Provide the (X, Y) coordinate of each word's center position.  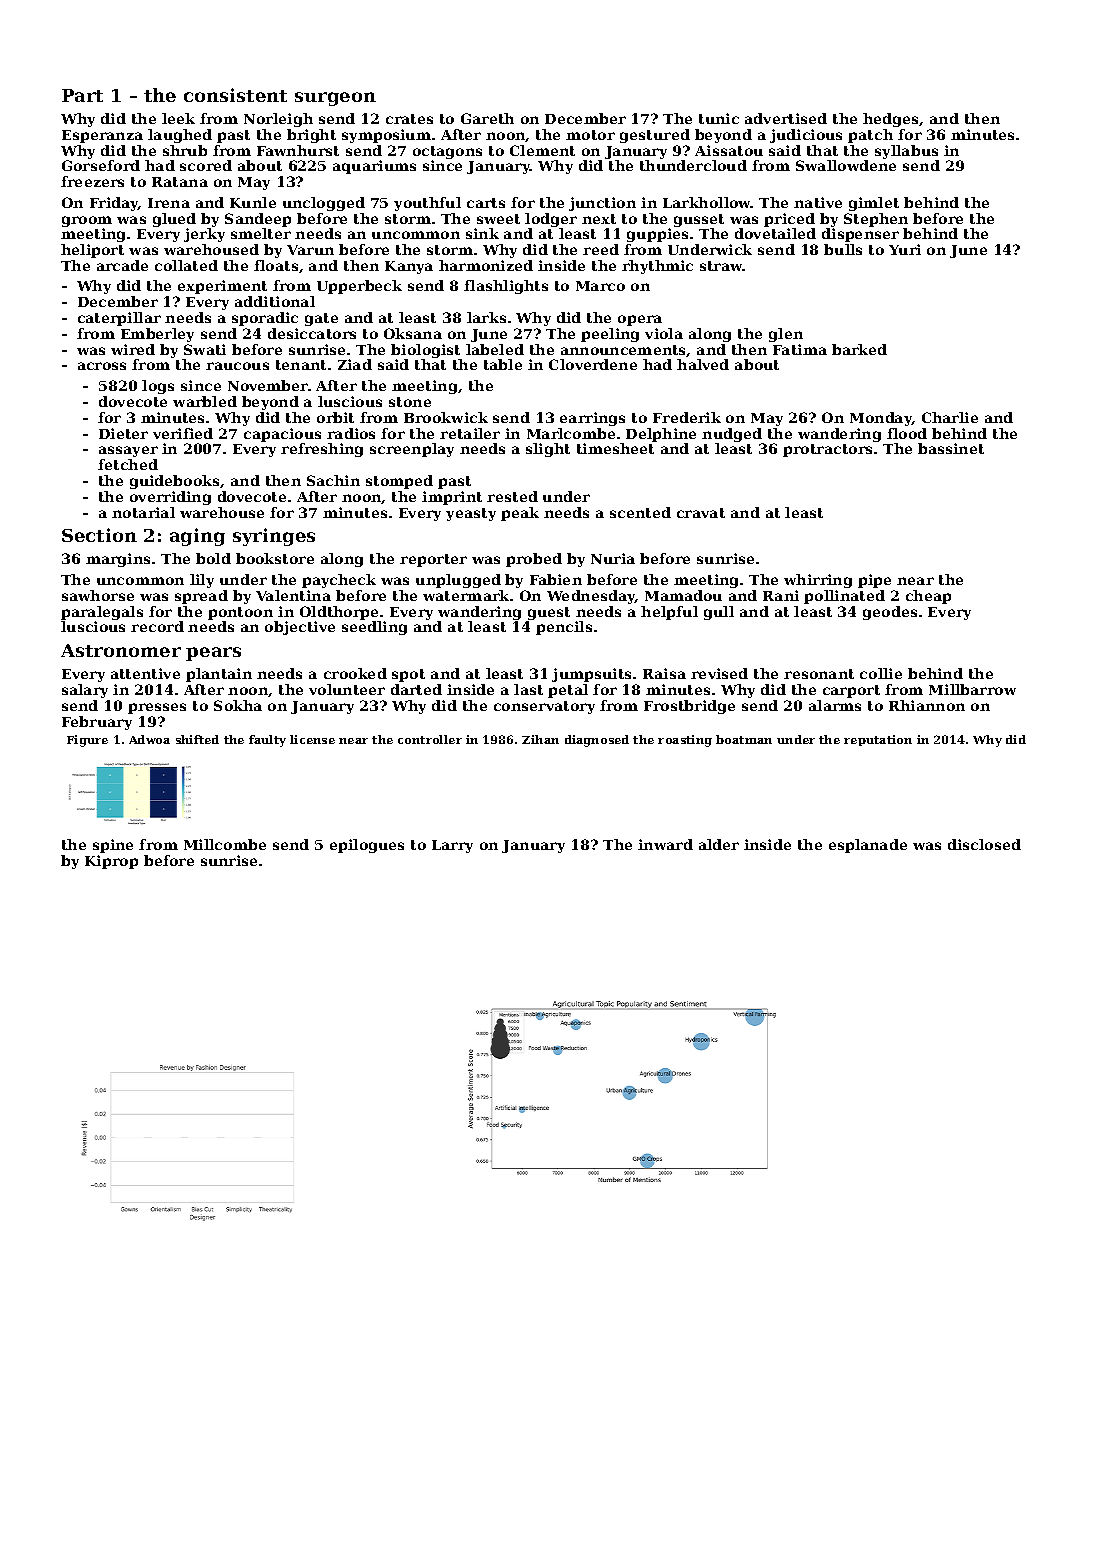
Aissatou (729, 150)
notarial (143, 512)
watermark (466, 595)
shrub (185, 150)
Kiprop (111, 862)
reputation (878, 740)
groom (87, 221)
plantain (219, 675)
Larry (452, 846)
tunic (719, 118)
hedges (891, 120)
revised (719, 673)
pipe (874, 581)
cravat (701, 513)
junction (602, 204)
